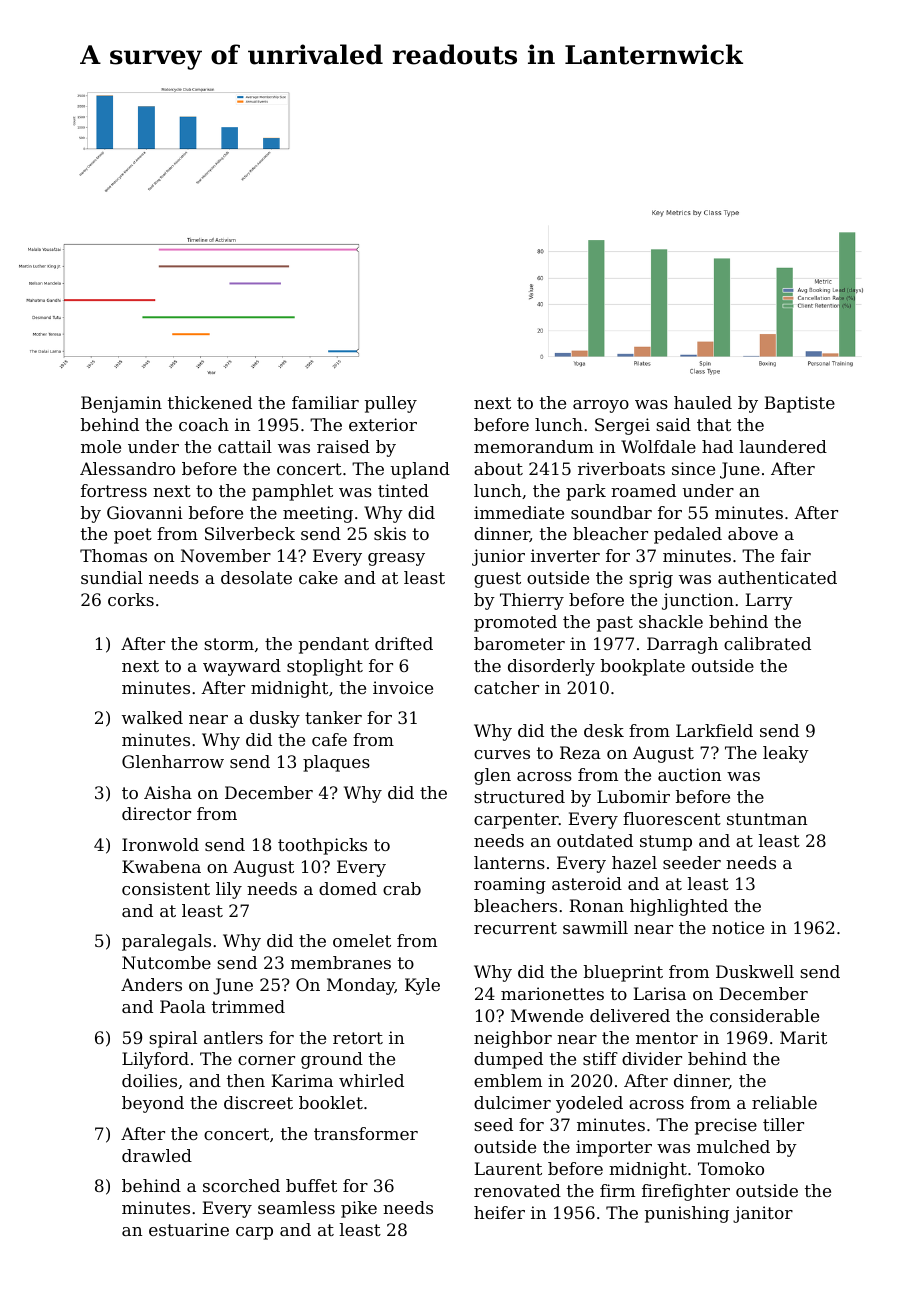 The width and height of the page is (924, 1308). I want to click on memorandum, so click(534, 446).
